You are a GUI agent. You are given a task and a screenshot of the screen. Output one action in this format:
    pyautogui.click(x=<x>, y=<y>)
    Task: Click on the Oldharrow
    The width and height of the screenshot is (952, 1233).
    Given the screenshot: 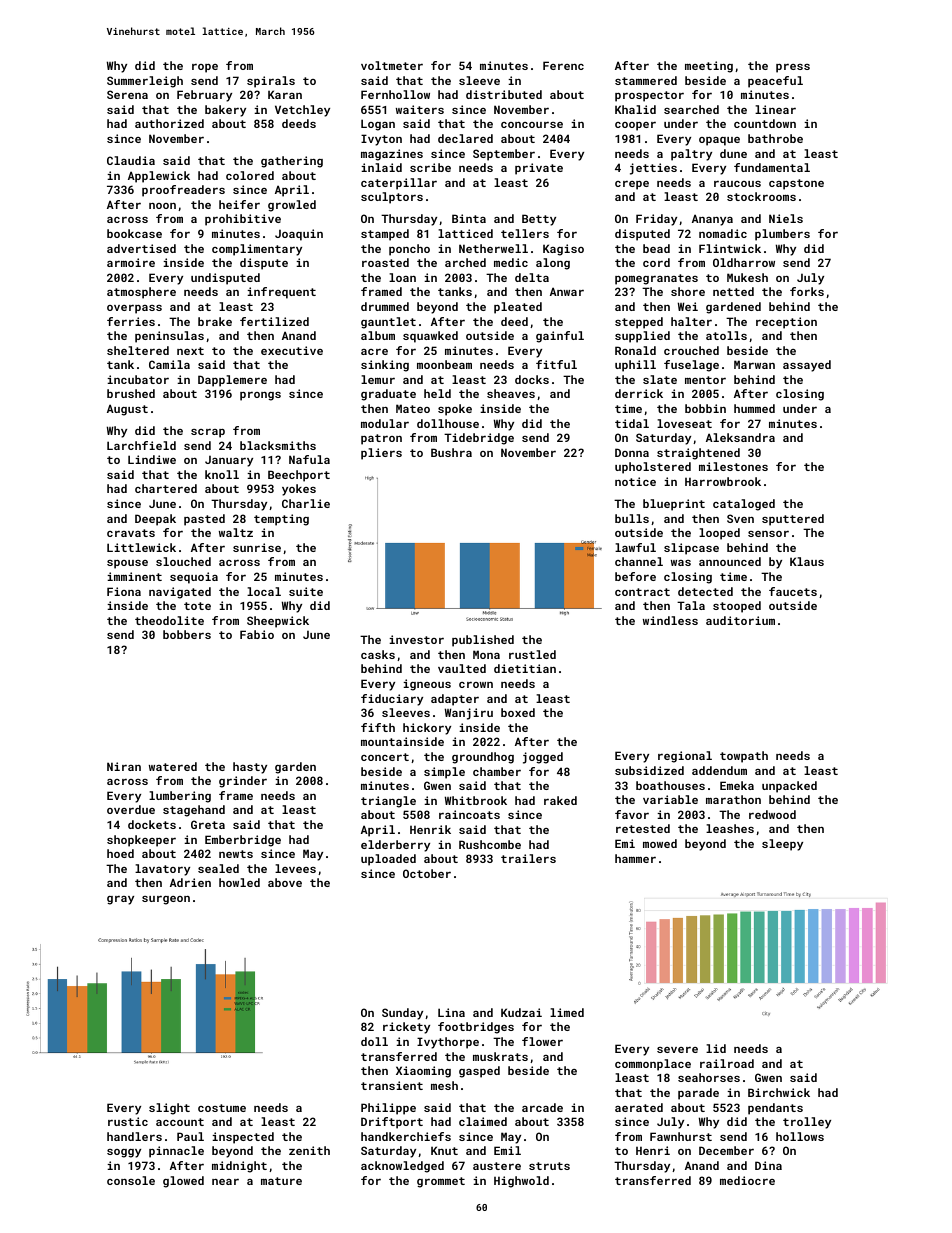 What is the action you would take?
    pyautogui.click(x=744, y=262)
